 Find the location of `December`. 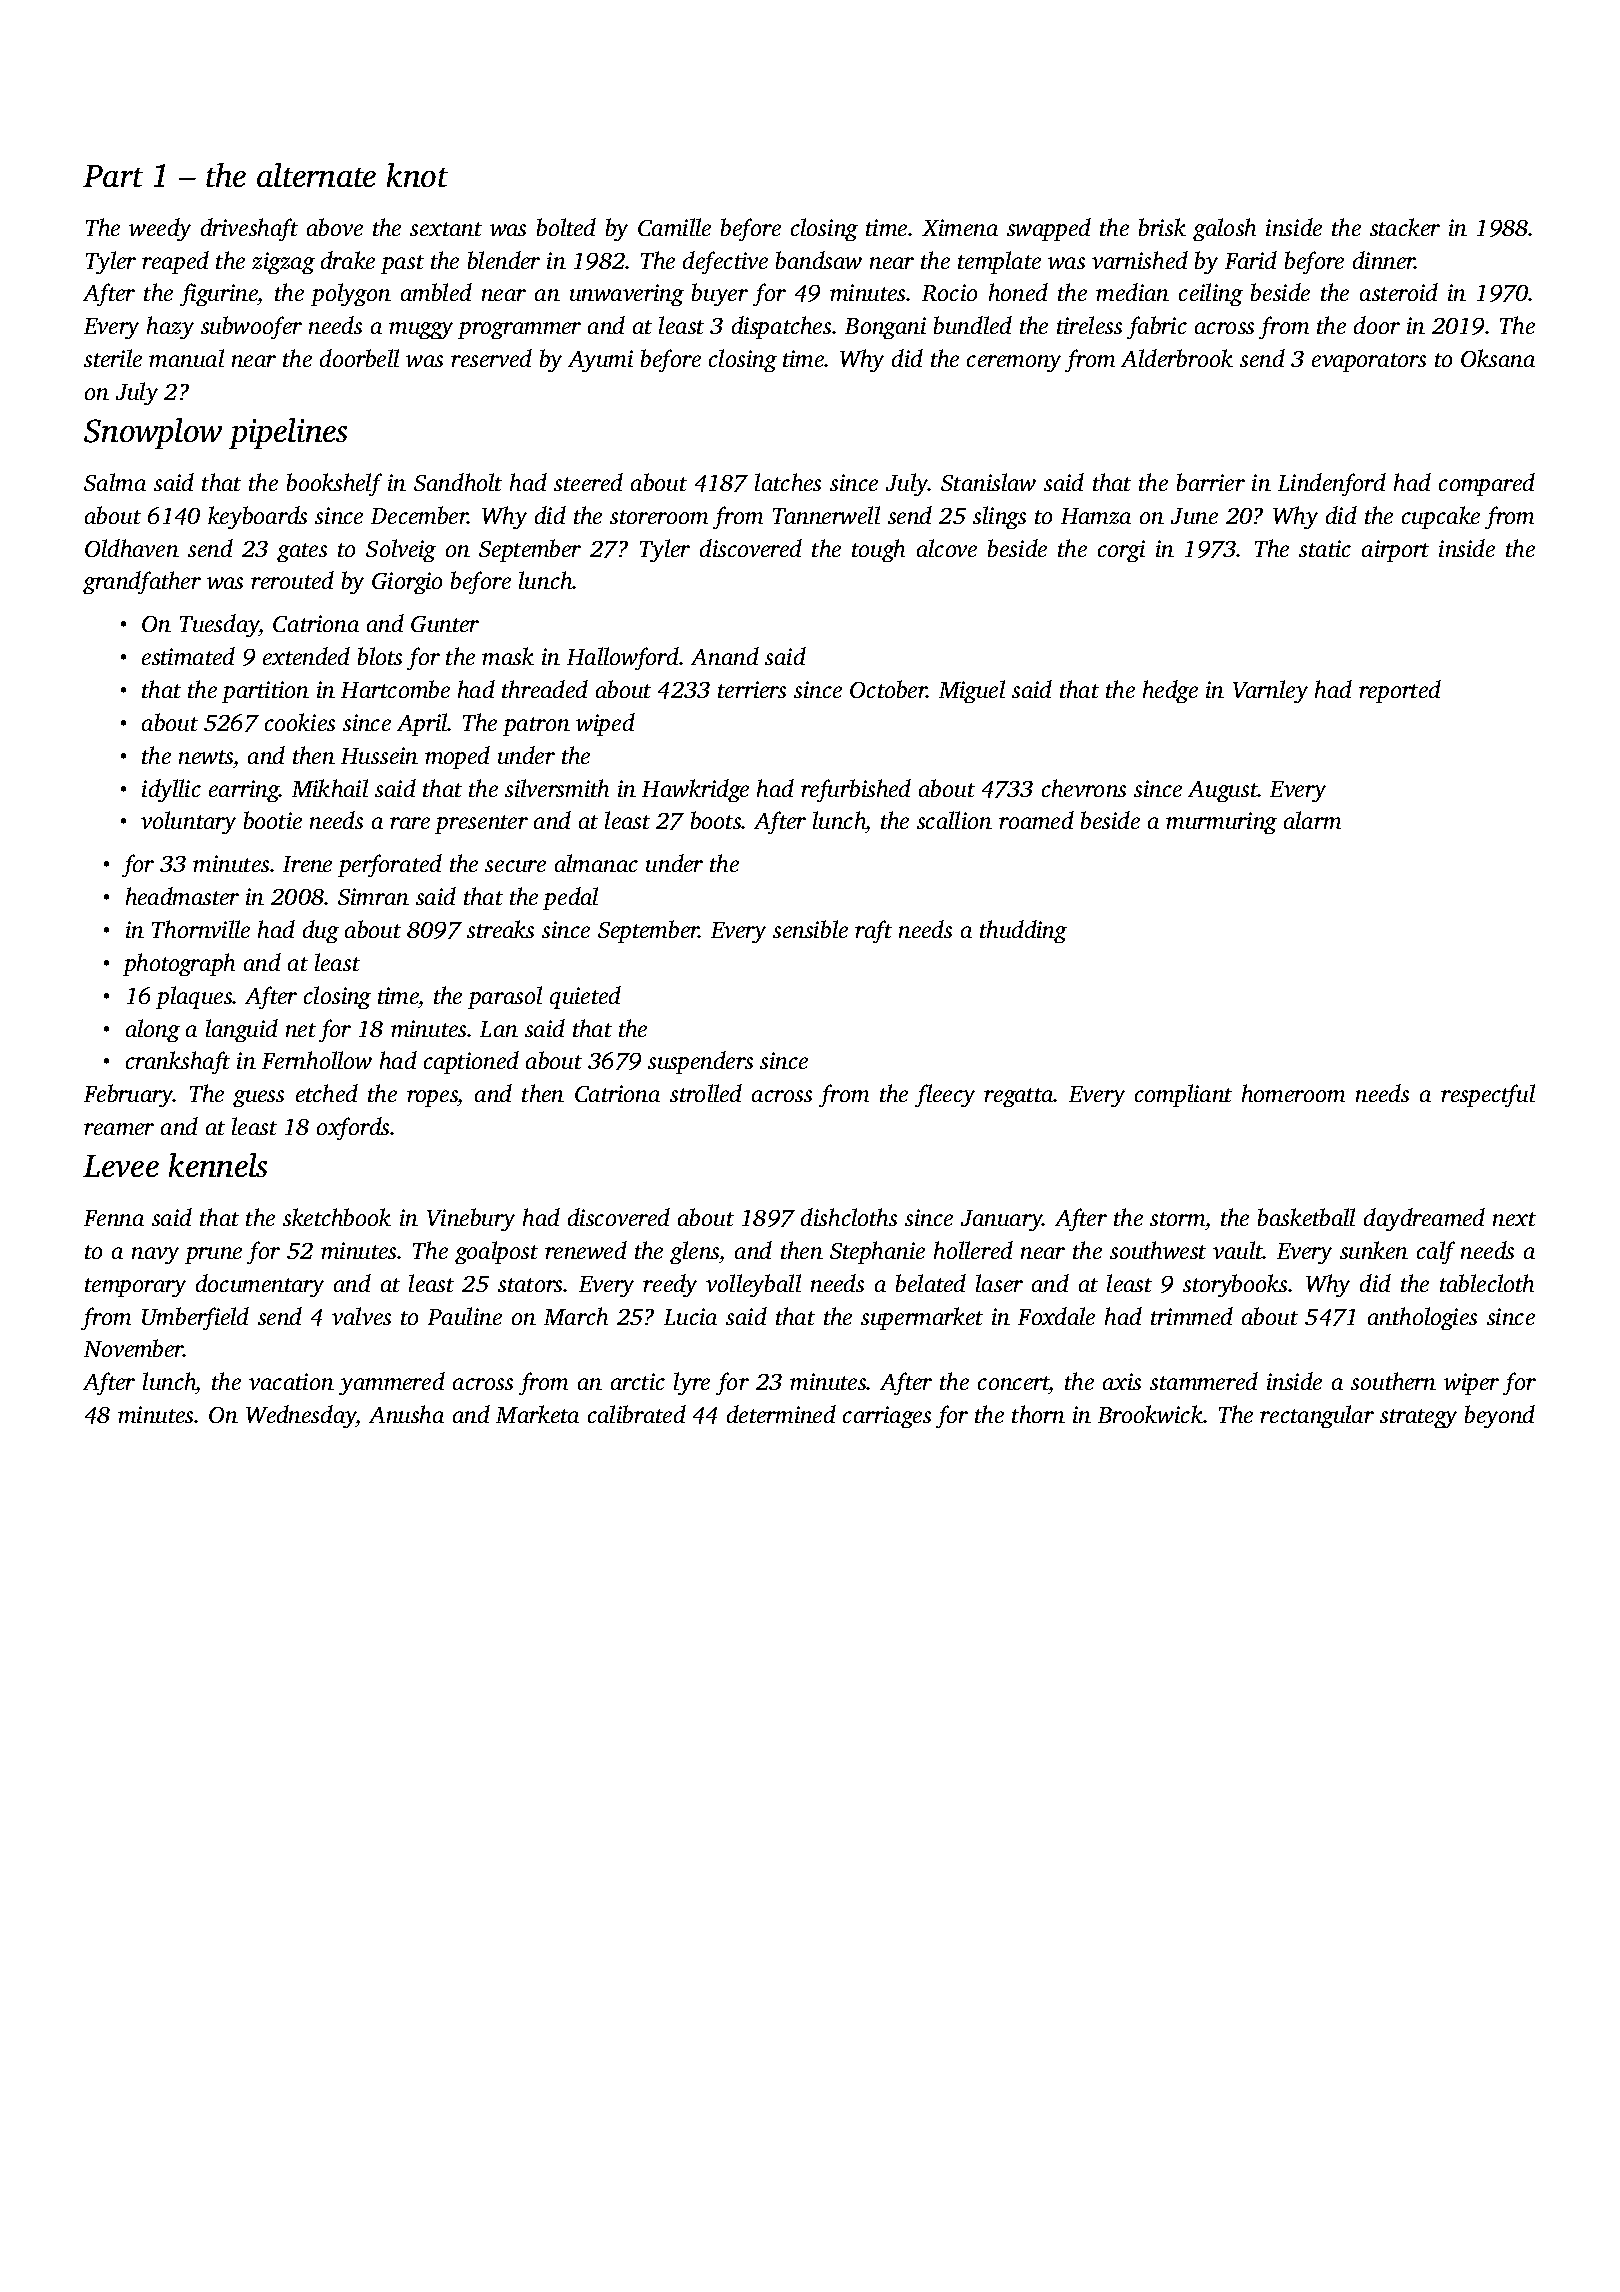

December is located at coordinates (419, 515).
